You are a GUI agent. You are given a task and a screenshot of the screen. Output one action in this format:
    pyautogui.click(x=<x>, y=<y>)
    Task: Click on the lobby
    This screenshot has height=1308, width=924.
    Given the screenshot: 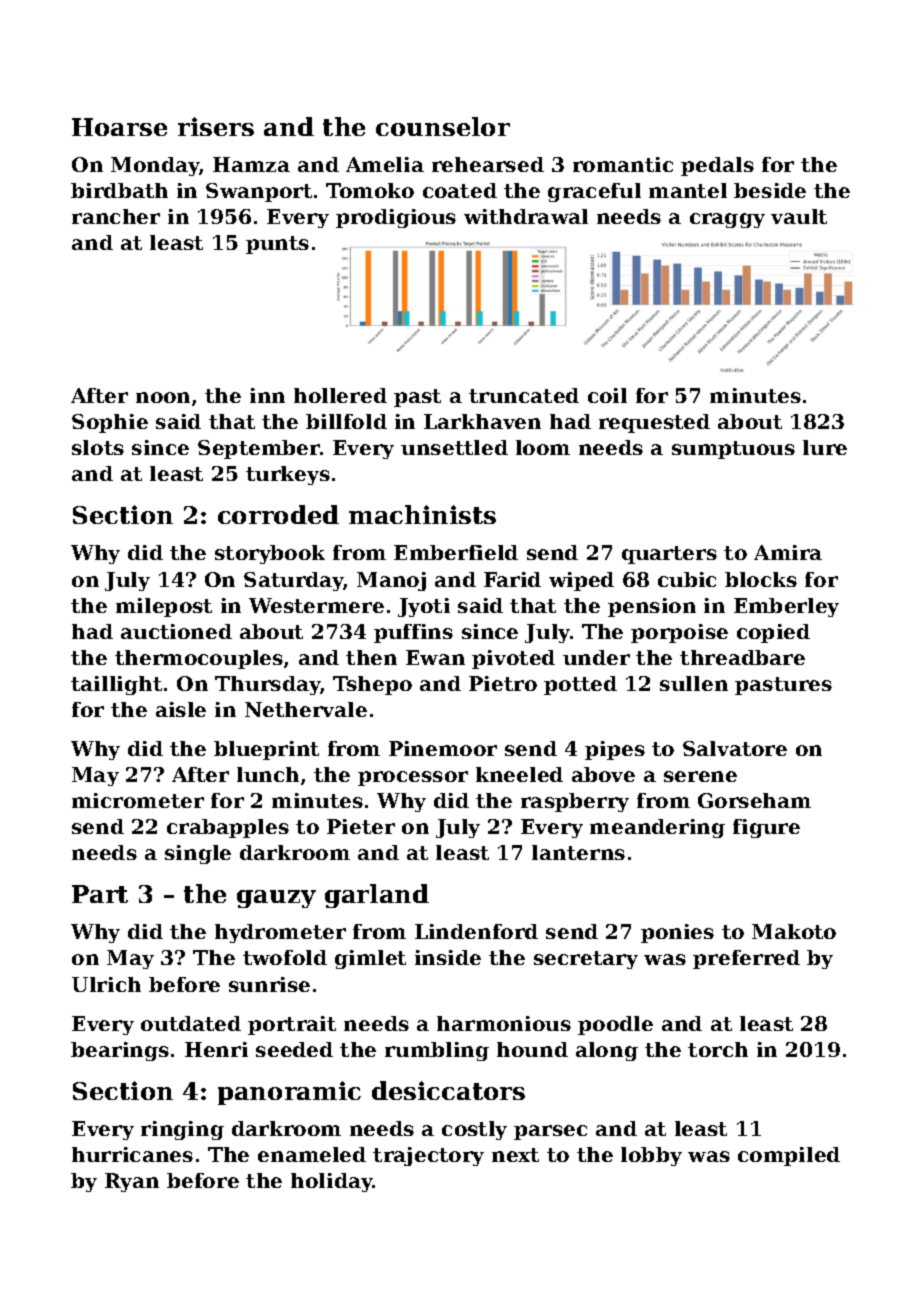 What is the action you would take?
    pyautogui.click(x=651, y=1156)
